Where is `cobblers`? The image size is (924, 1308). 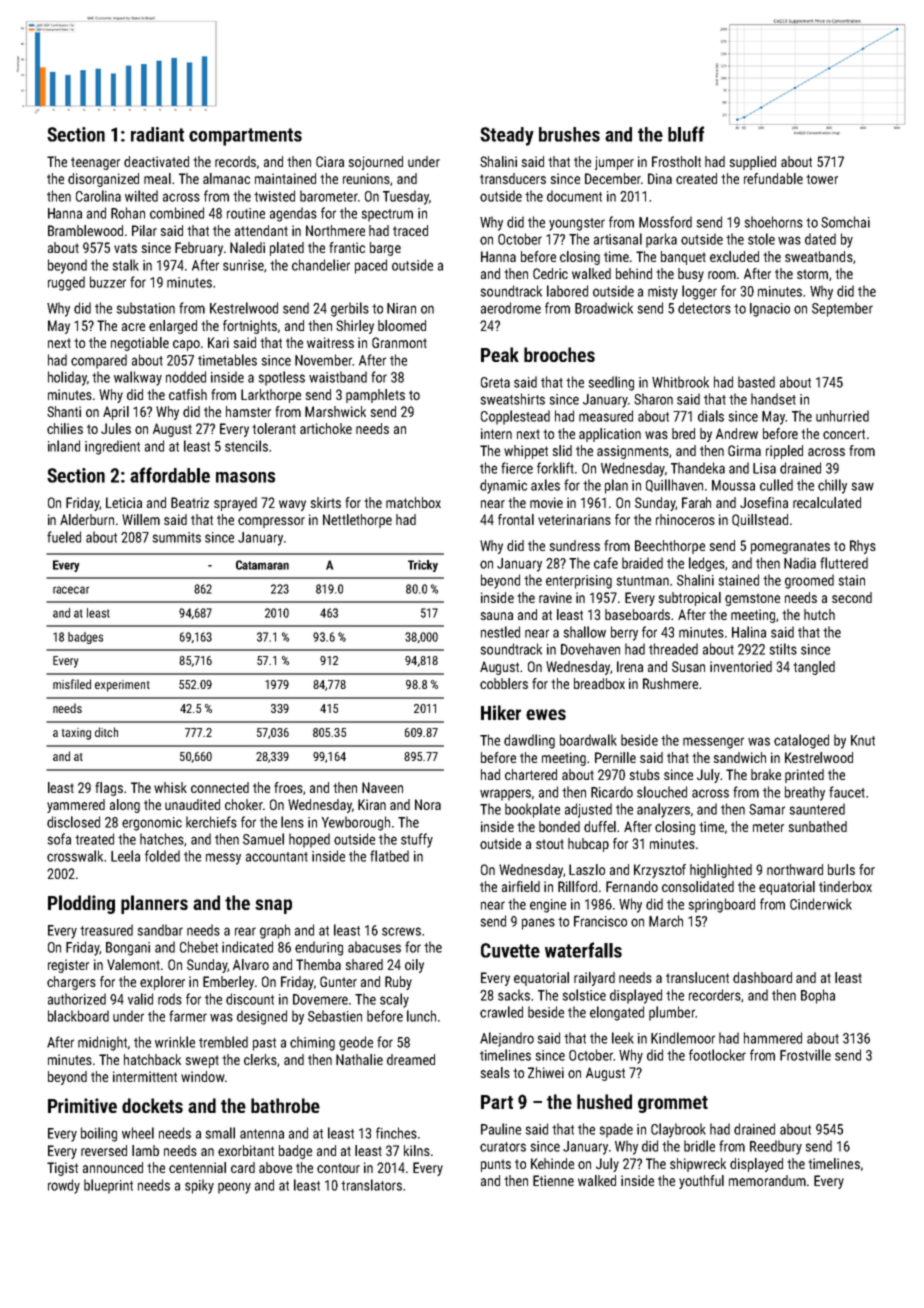 cobblers is located at coordinates (504, 683).
